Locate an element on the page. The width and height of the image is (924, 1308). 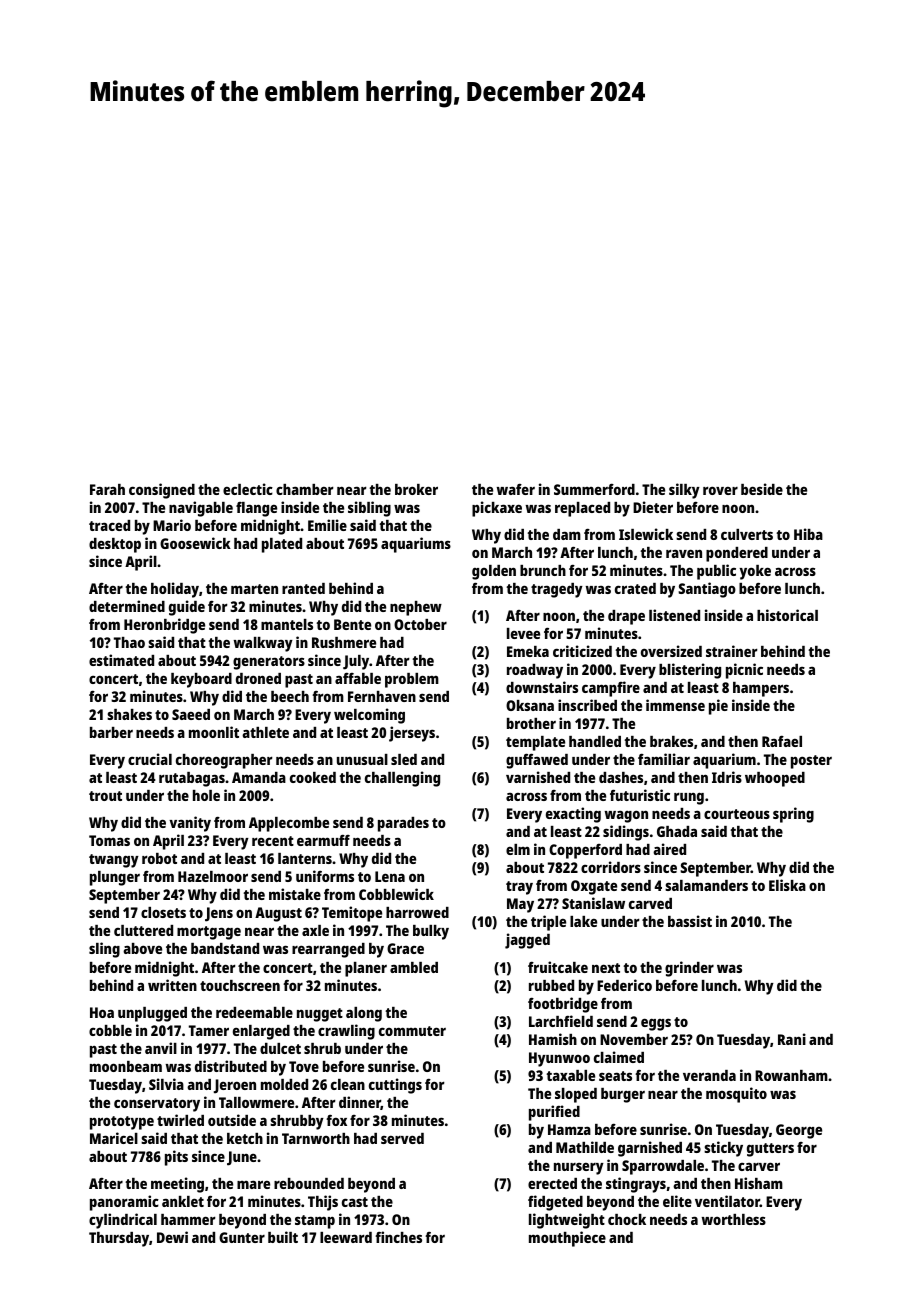
Thao is located at coordinates (129, 642).
